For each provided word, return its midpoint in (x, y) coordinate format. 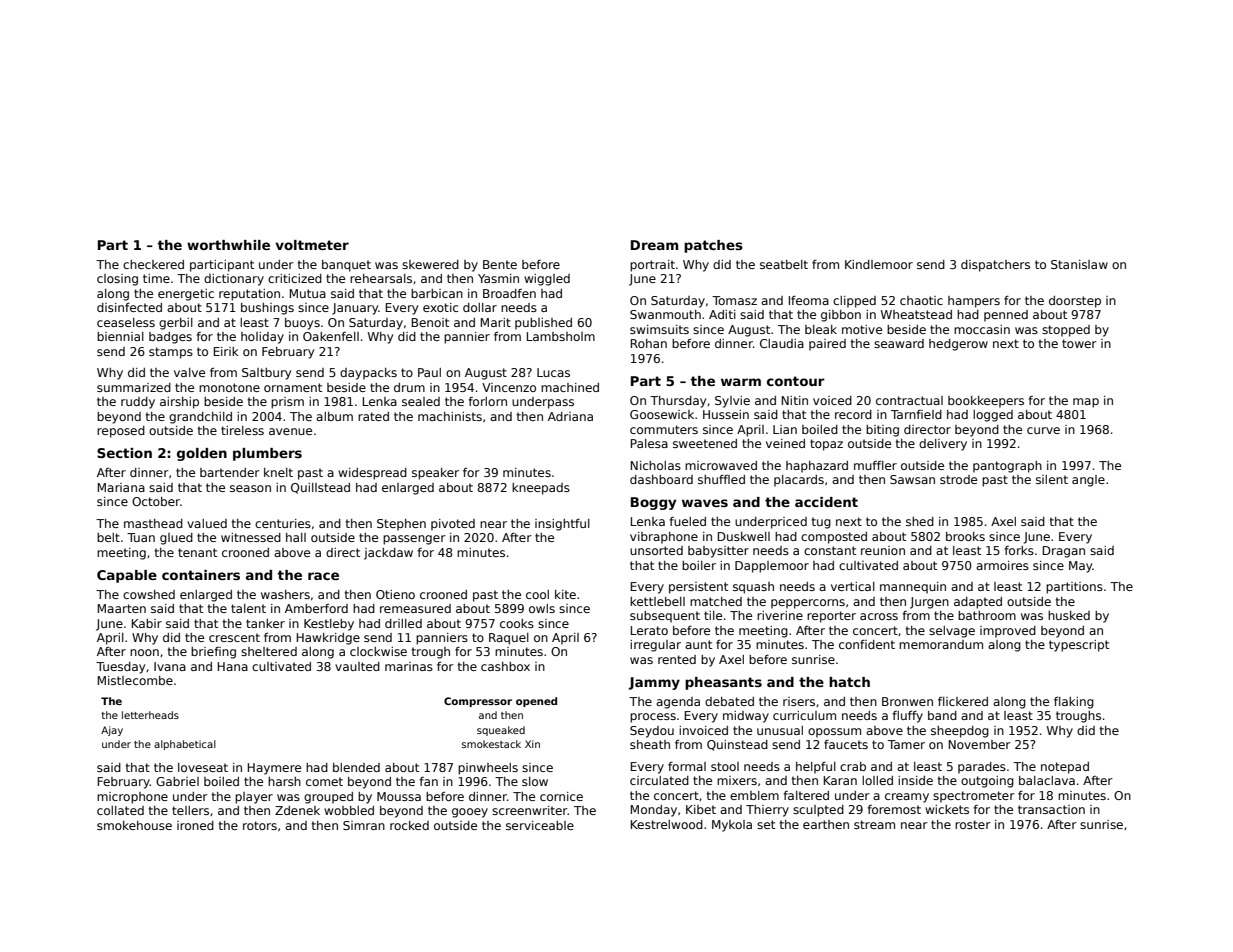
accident (826, 502)
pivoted (453, 525)
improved (1008, 632)
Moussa (399, 796)
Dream (654, 245)
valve (189, 372)
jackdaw (388, 554)
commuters (664, 429)
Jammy (654, 683)
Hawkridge (328, 639)
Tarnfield (916, 414)
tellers (190, 810)
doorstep (1075, 302)
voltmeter (312, 245)
